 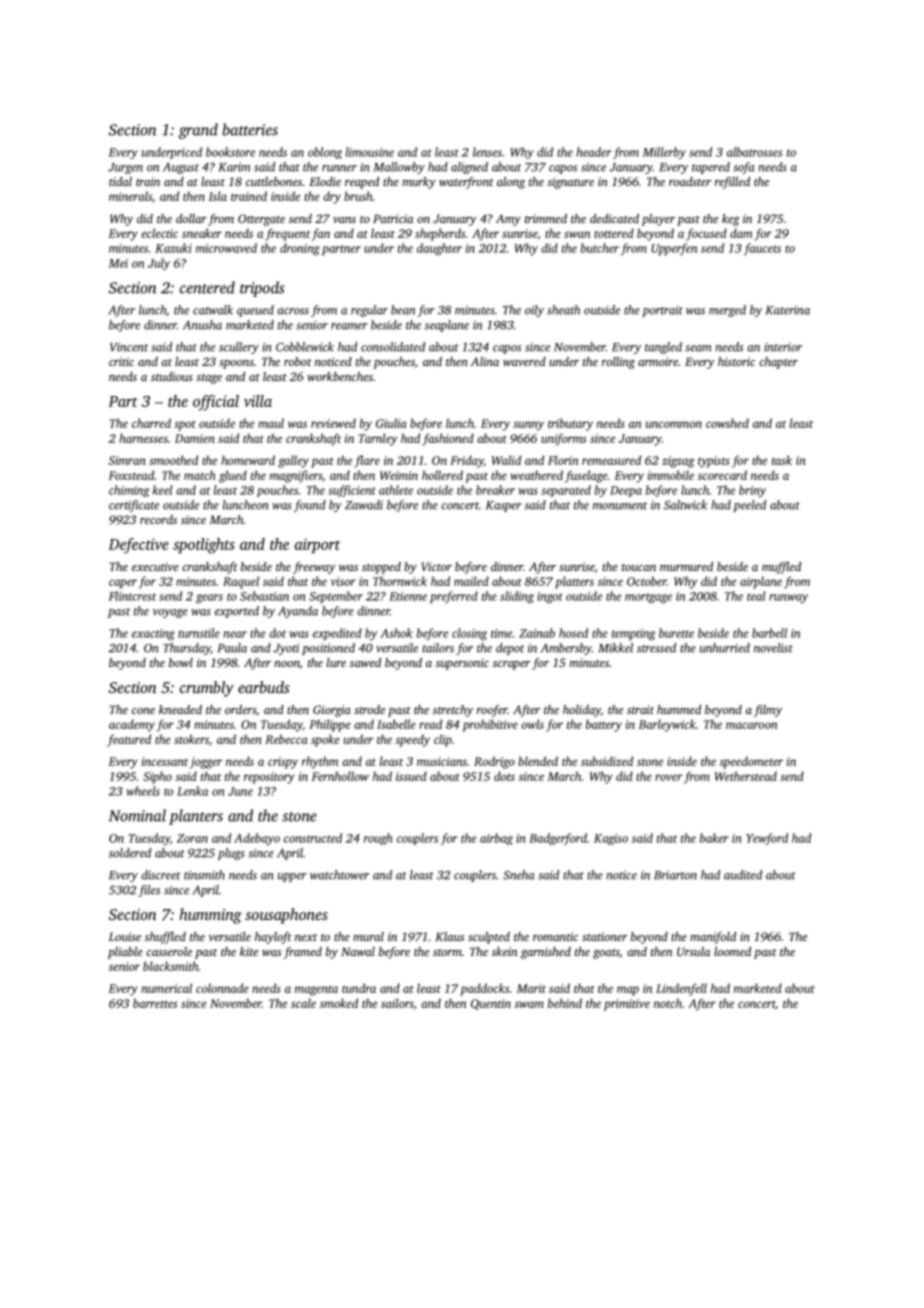 I want to click on faucets, so click(x=762, y=249).
